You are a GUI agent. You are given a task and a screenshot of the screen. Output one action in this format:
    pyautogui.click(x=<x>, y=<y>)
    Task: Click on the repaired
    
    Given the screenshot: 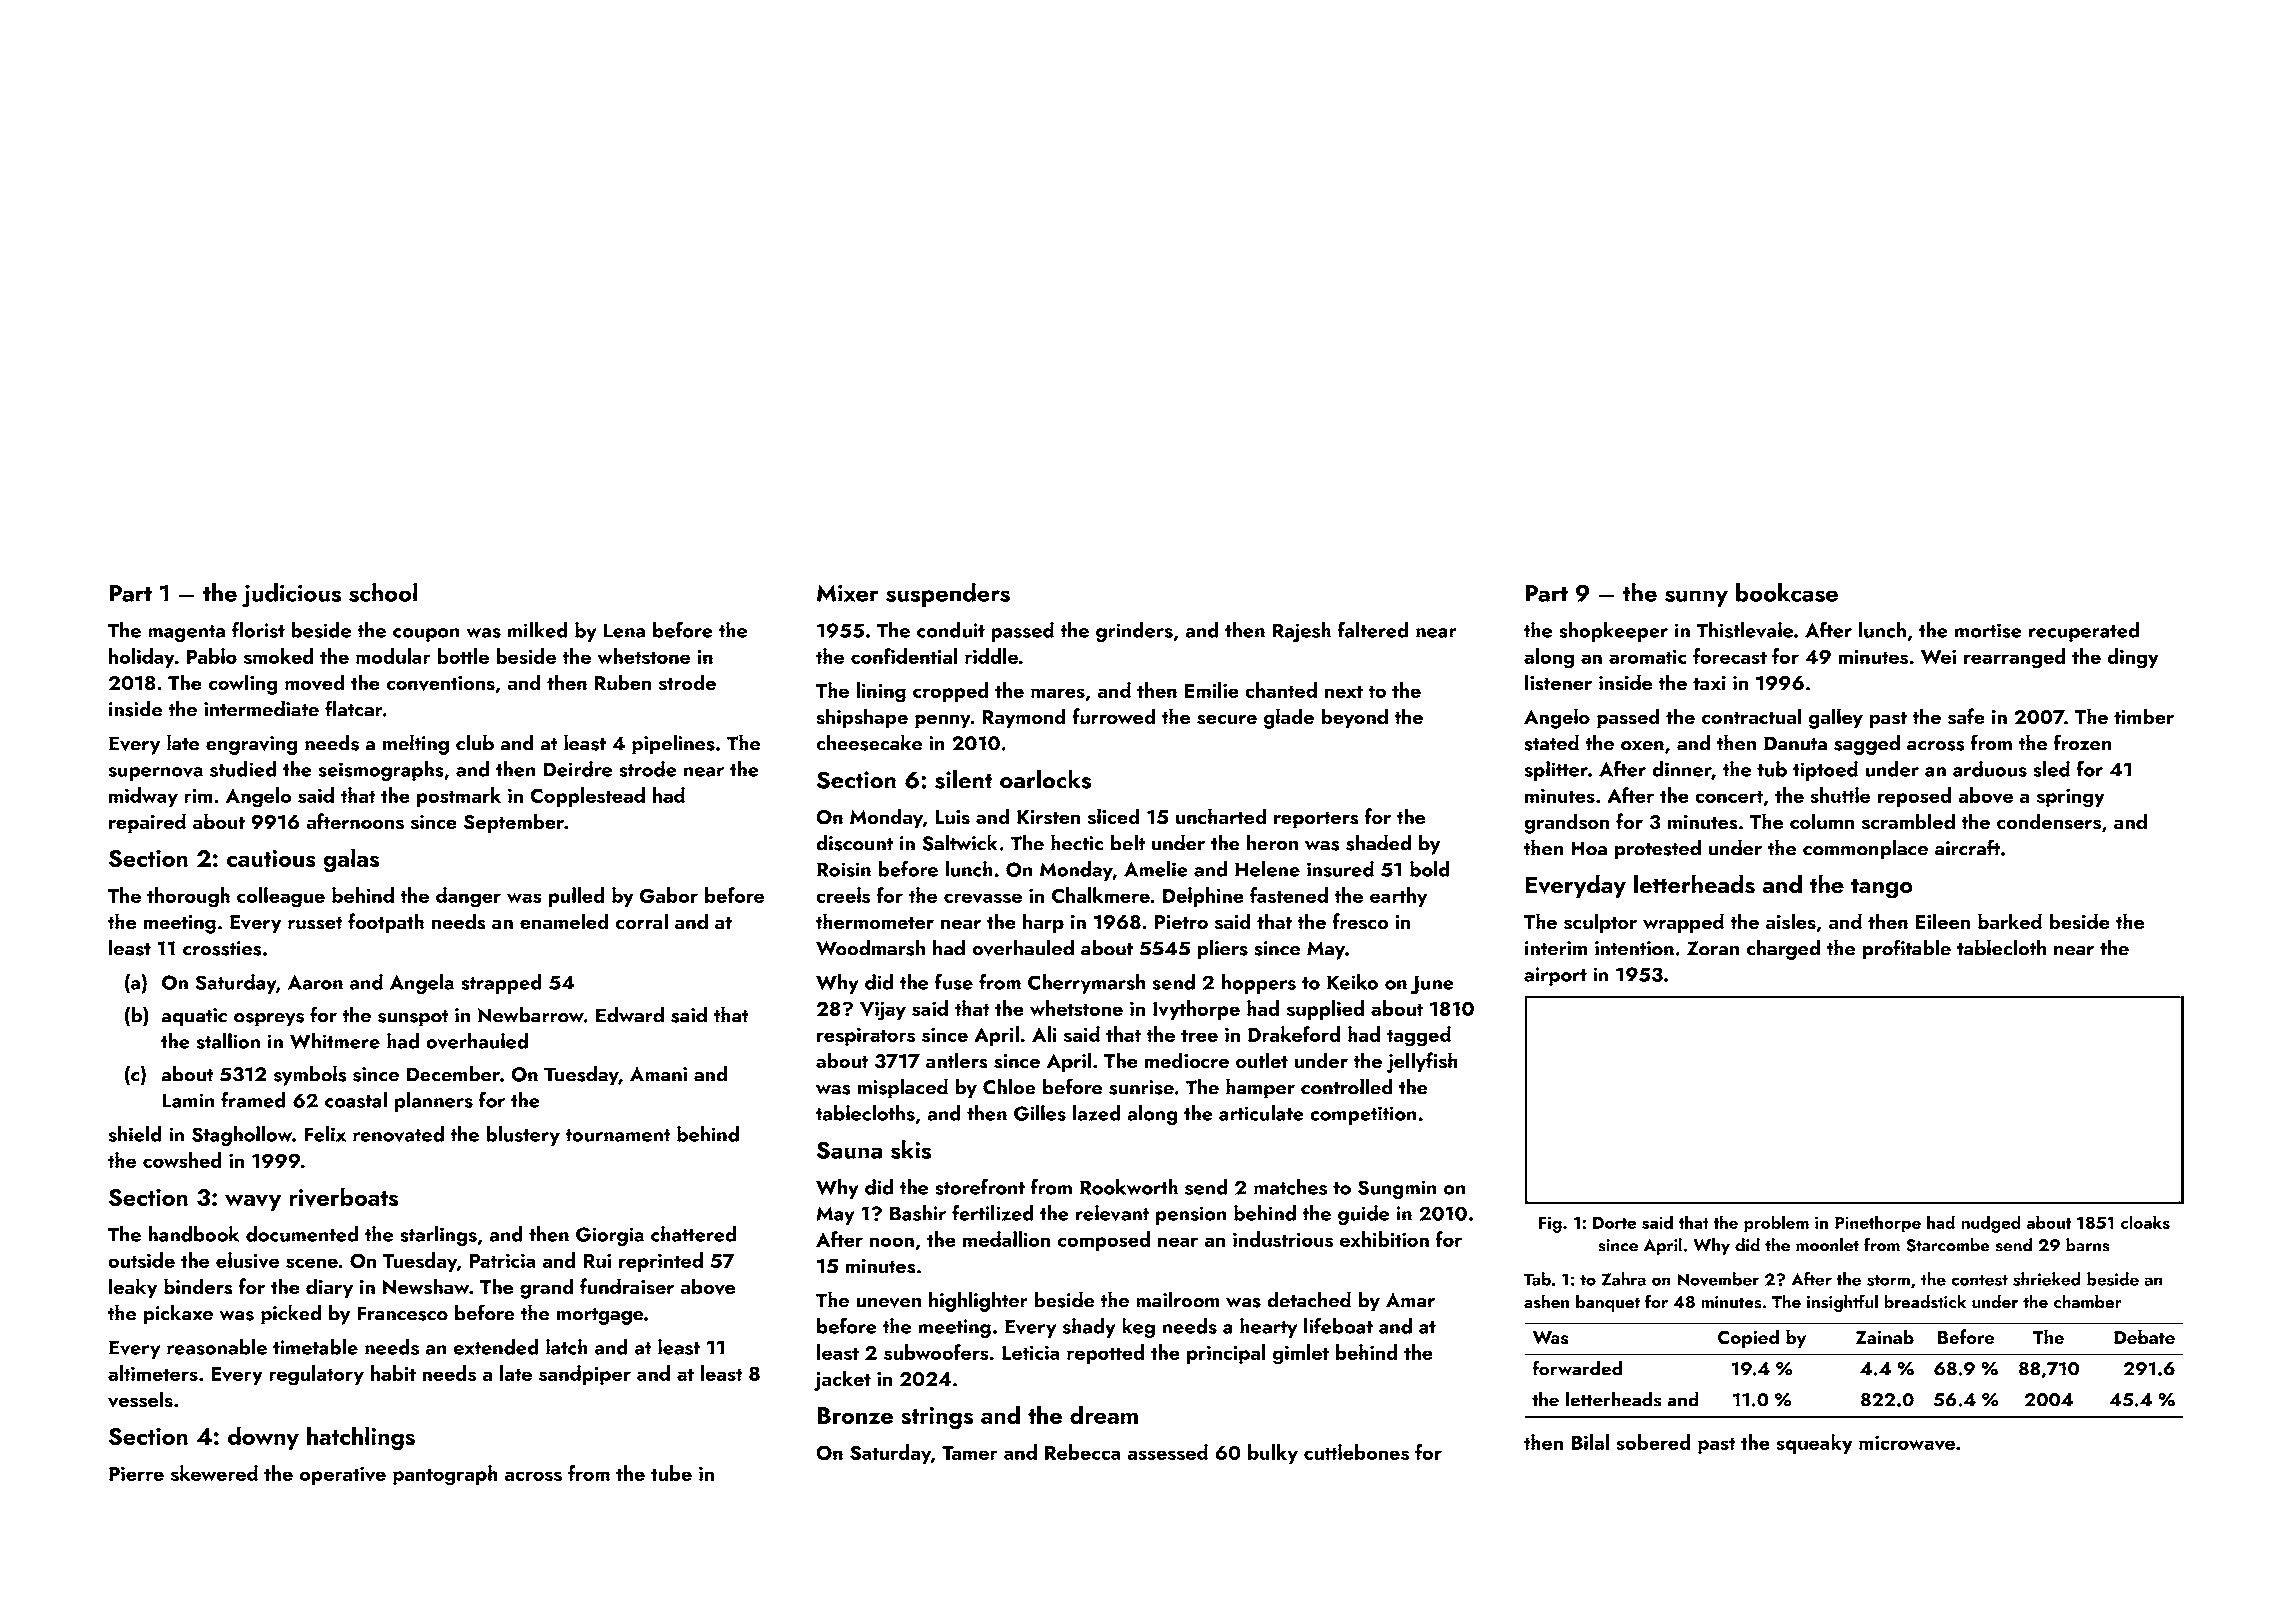 What is the action you would take?
    pyautogui.click(x=147, y=823)
